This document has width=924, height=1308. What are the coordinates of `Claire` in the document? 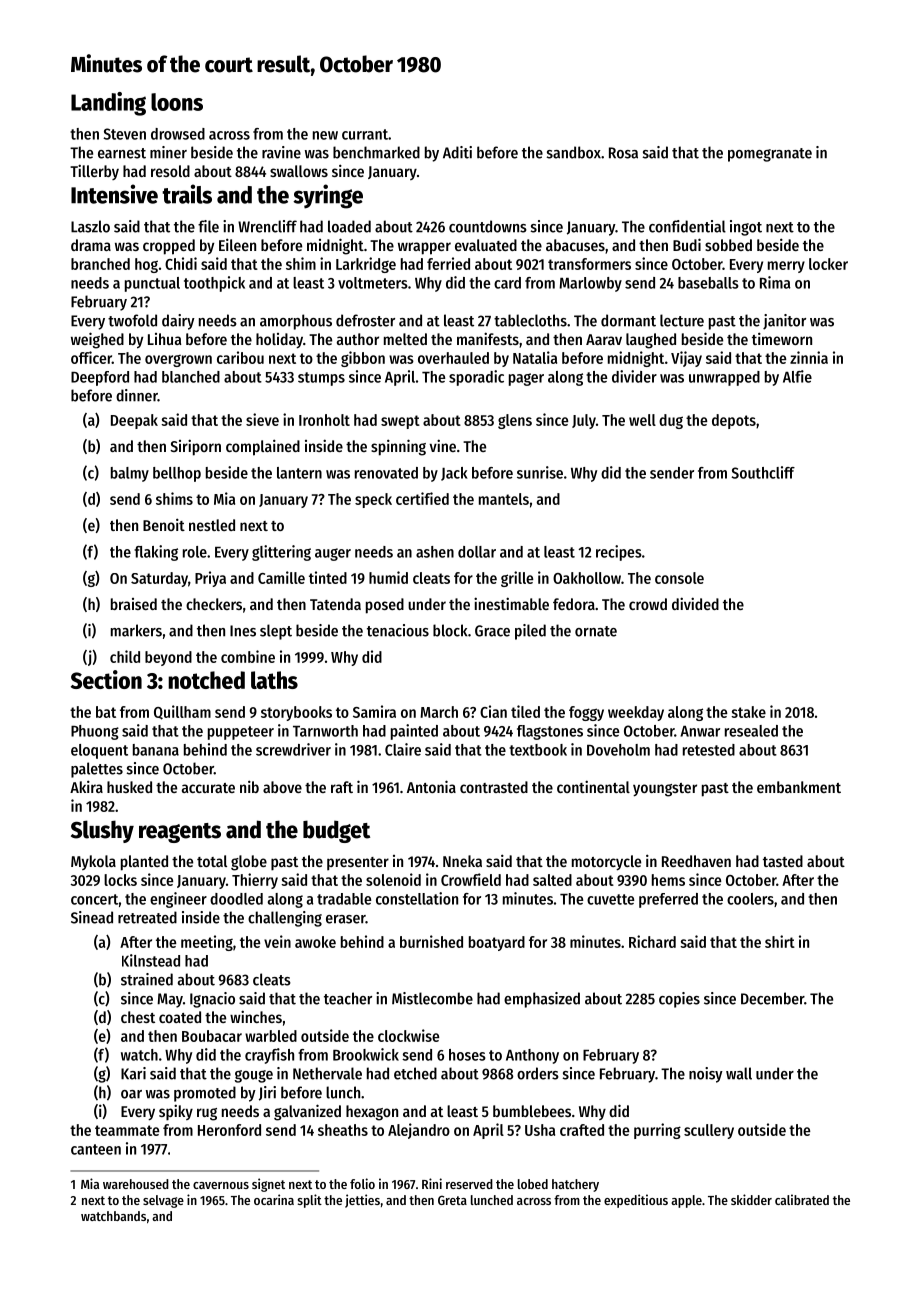 It's located at (403, 749).
